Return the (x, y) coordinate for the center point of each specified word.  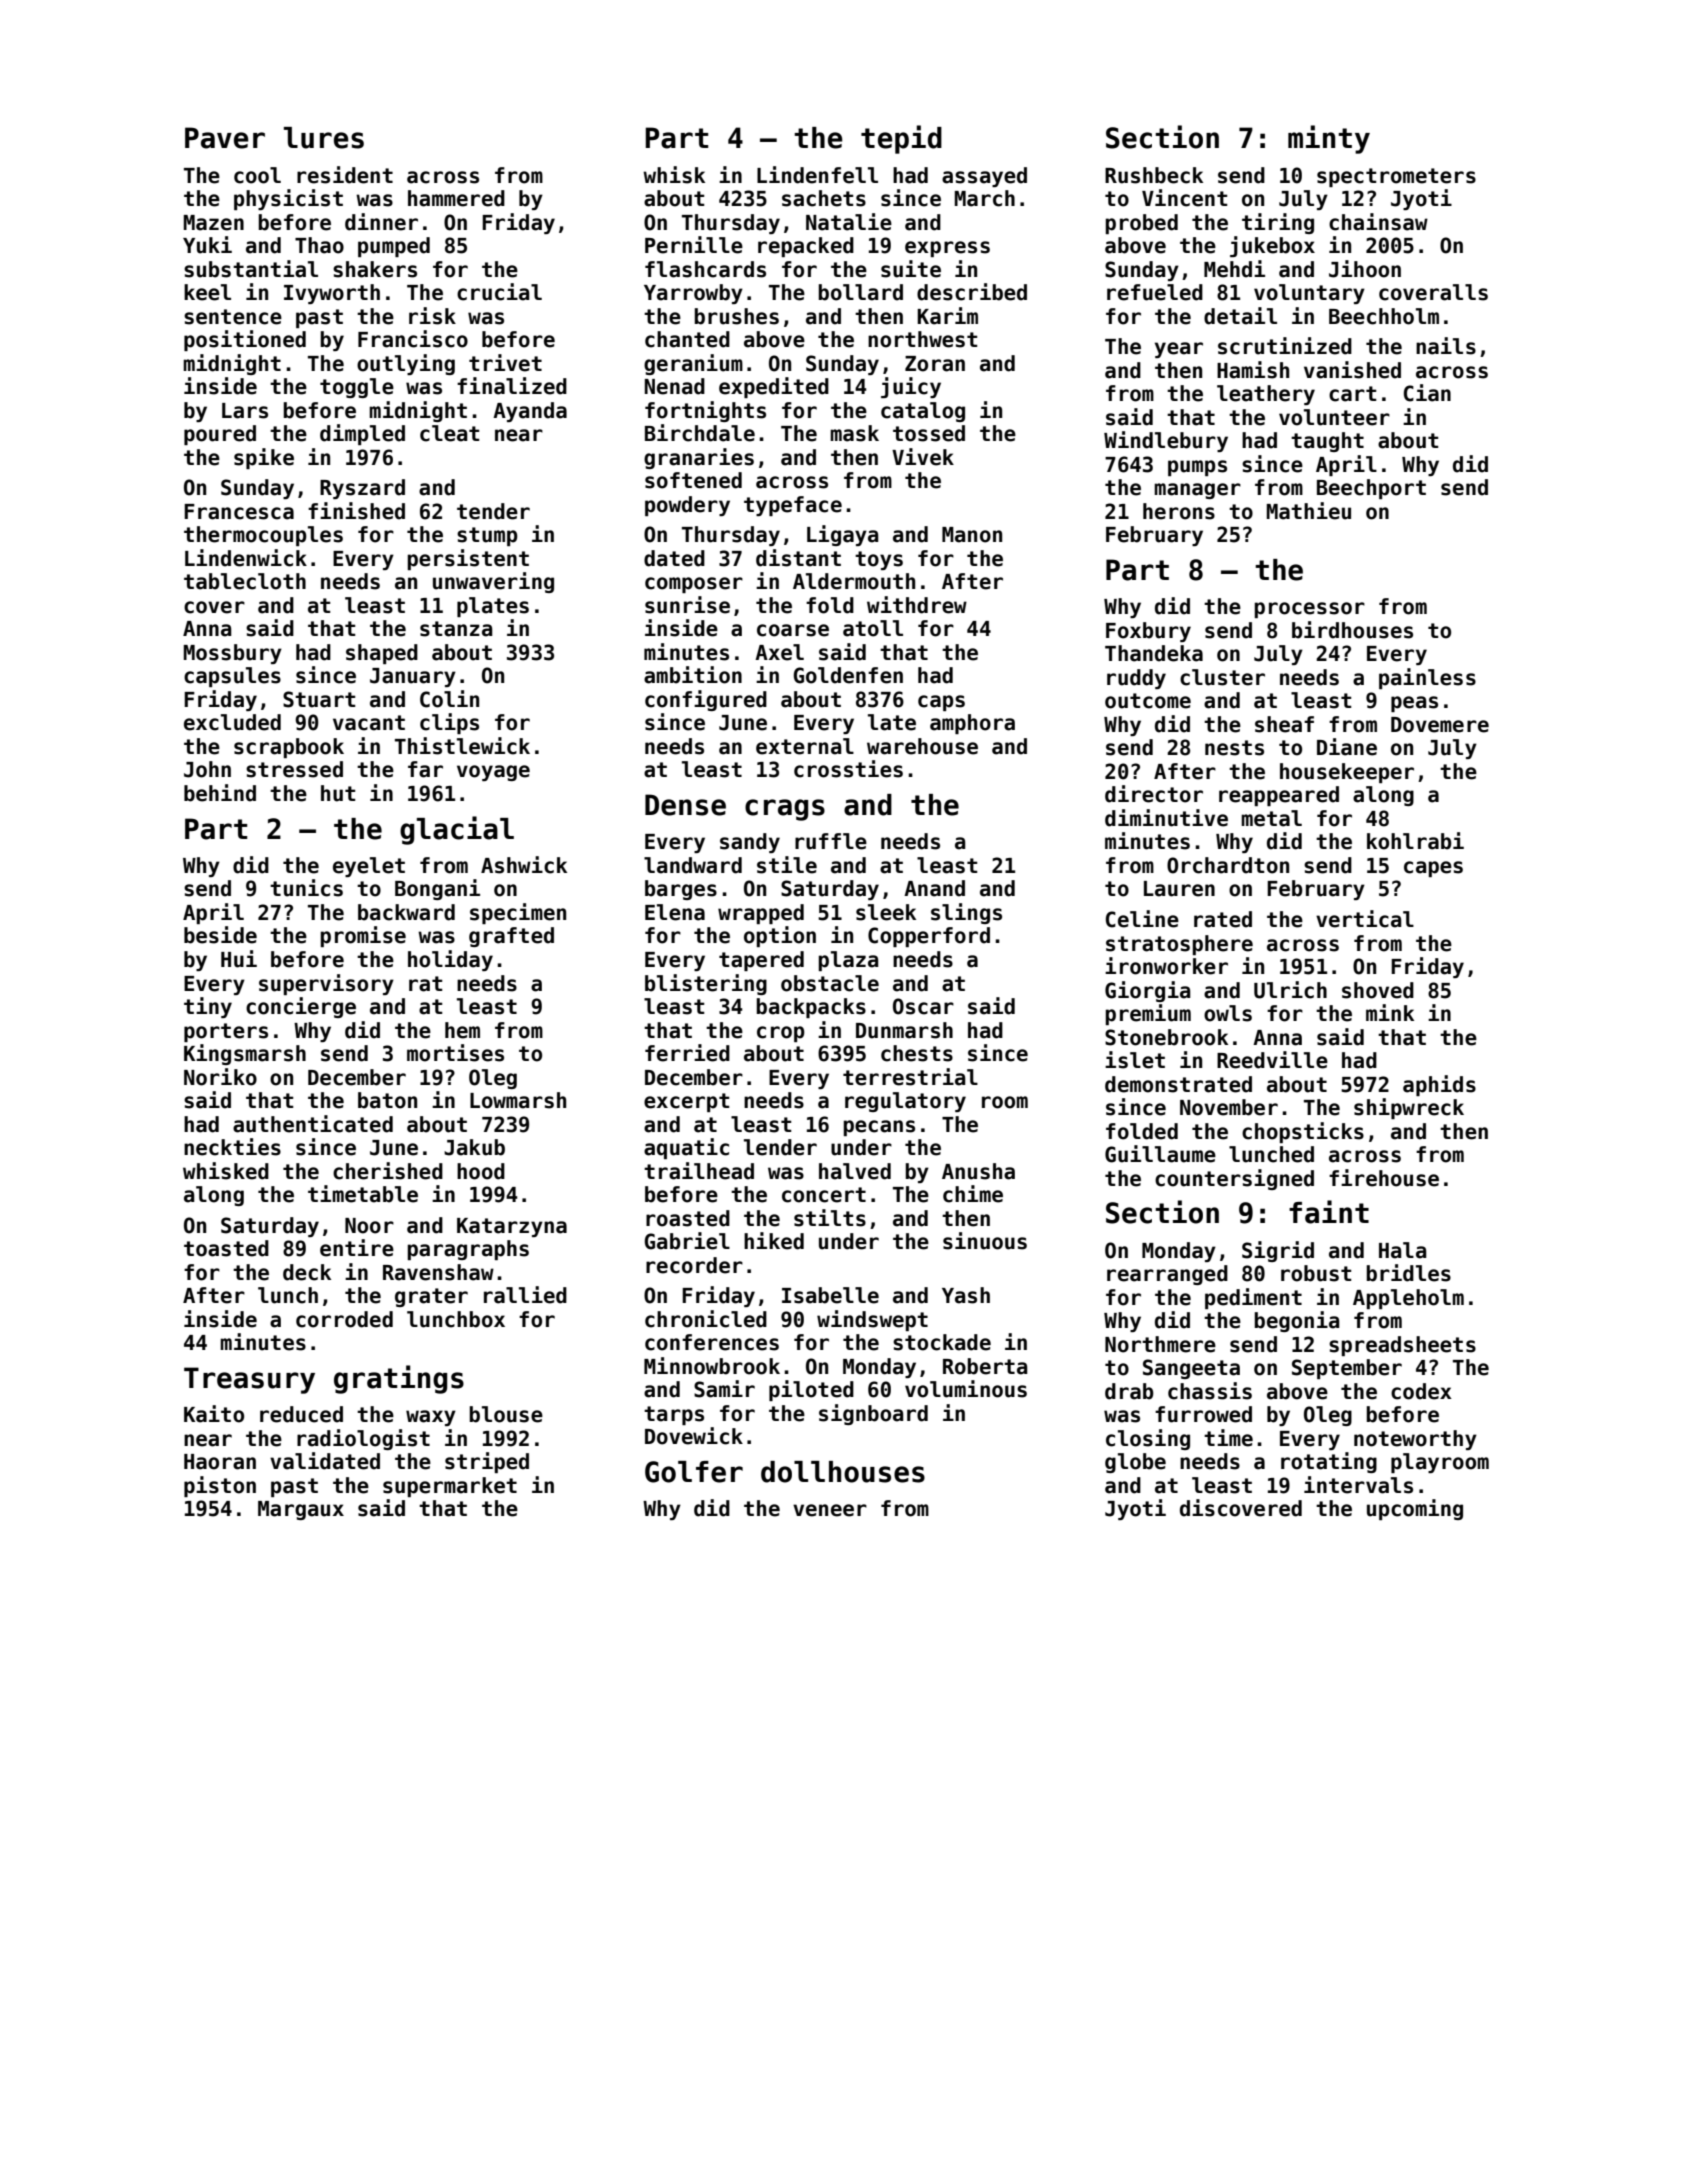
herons (1179, 511)
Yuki (207, 245)
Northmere (1160, 1344)
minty (1329, 139)
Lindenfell (817, 175)
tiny (208, 1007)
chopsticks (1303, 1132)
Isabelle (830, 1295)
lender (780, 1147)
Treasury (249, 1380)
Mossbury (233, 654)
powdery (687, 506)
